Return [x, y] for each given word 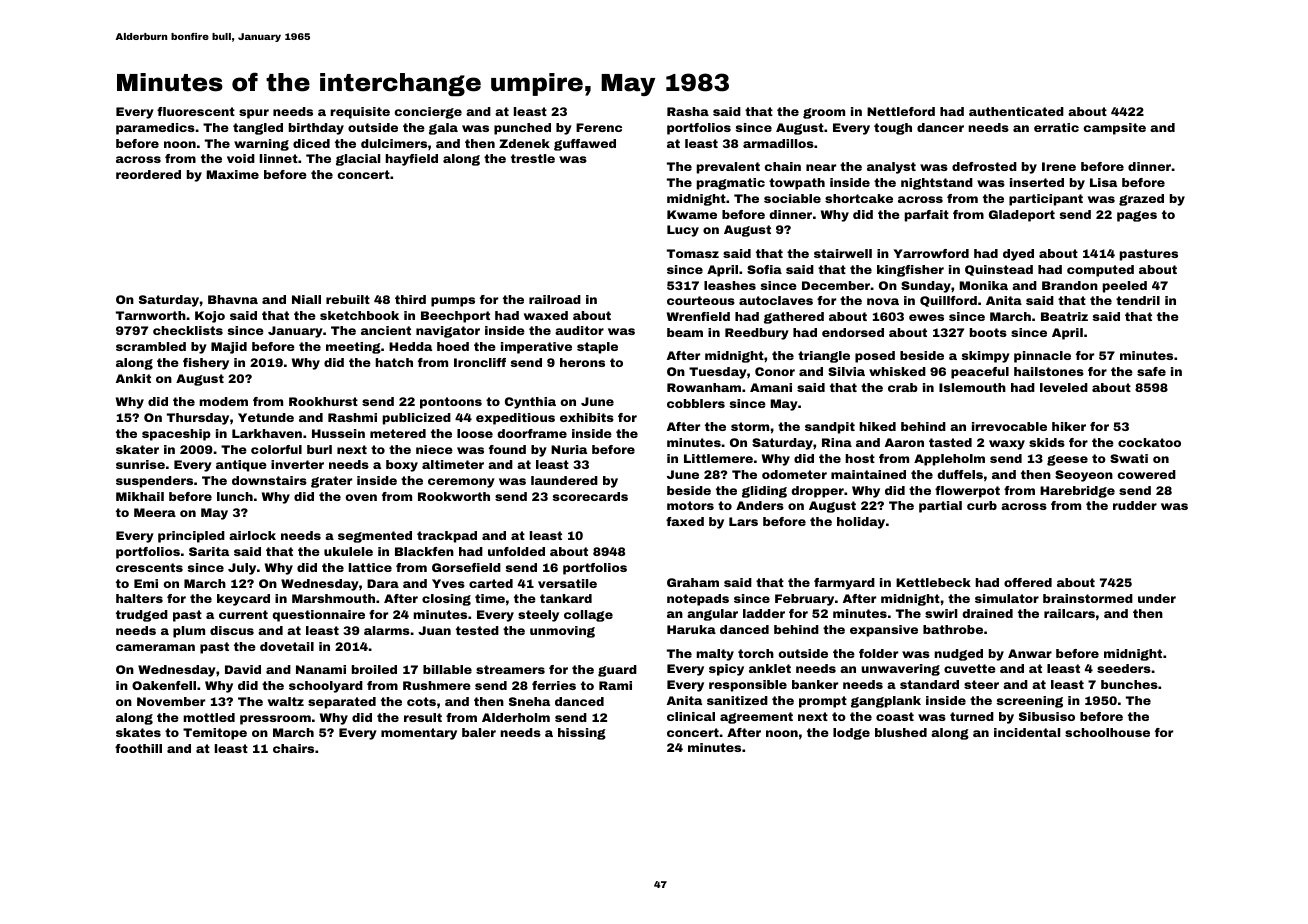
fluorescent [196, 111]
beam [685, 332]
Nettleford [901, 111]
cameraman [155, 647]
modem [223, 401]
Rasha [688, 111]
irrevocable [1009, 426]
